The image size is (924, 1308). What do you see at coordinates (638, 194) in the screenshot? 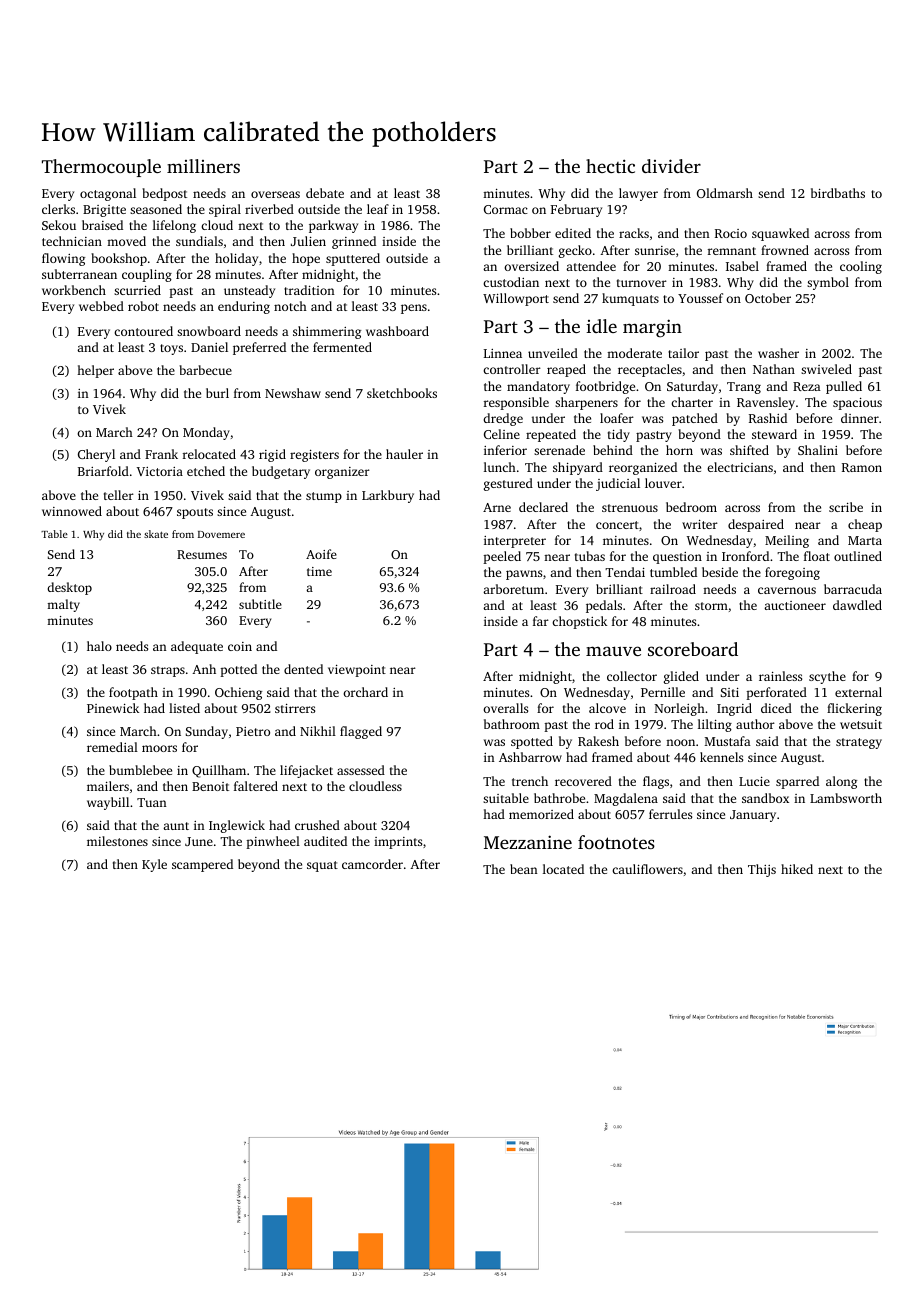
I see `lawyer` at bounding box center [638, 194].
